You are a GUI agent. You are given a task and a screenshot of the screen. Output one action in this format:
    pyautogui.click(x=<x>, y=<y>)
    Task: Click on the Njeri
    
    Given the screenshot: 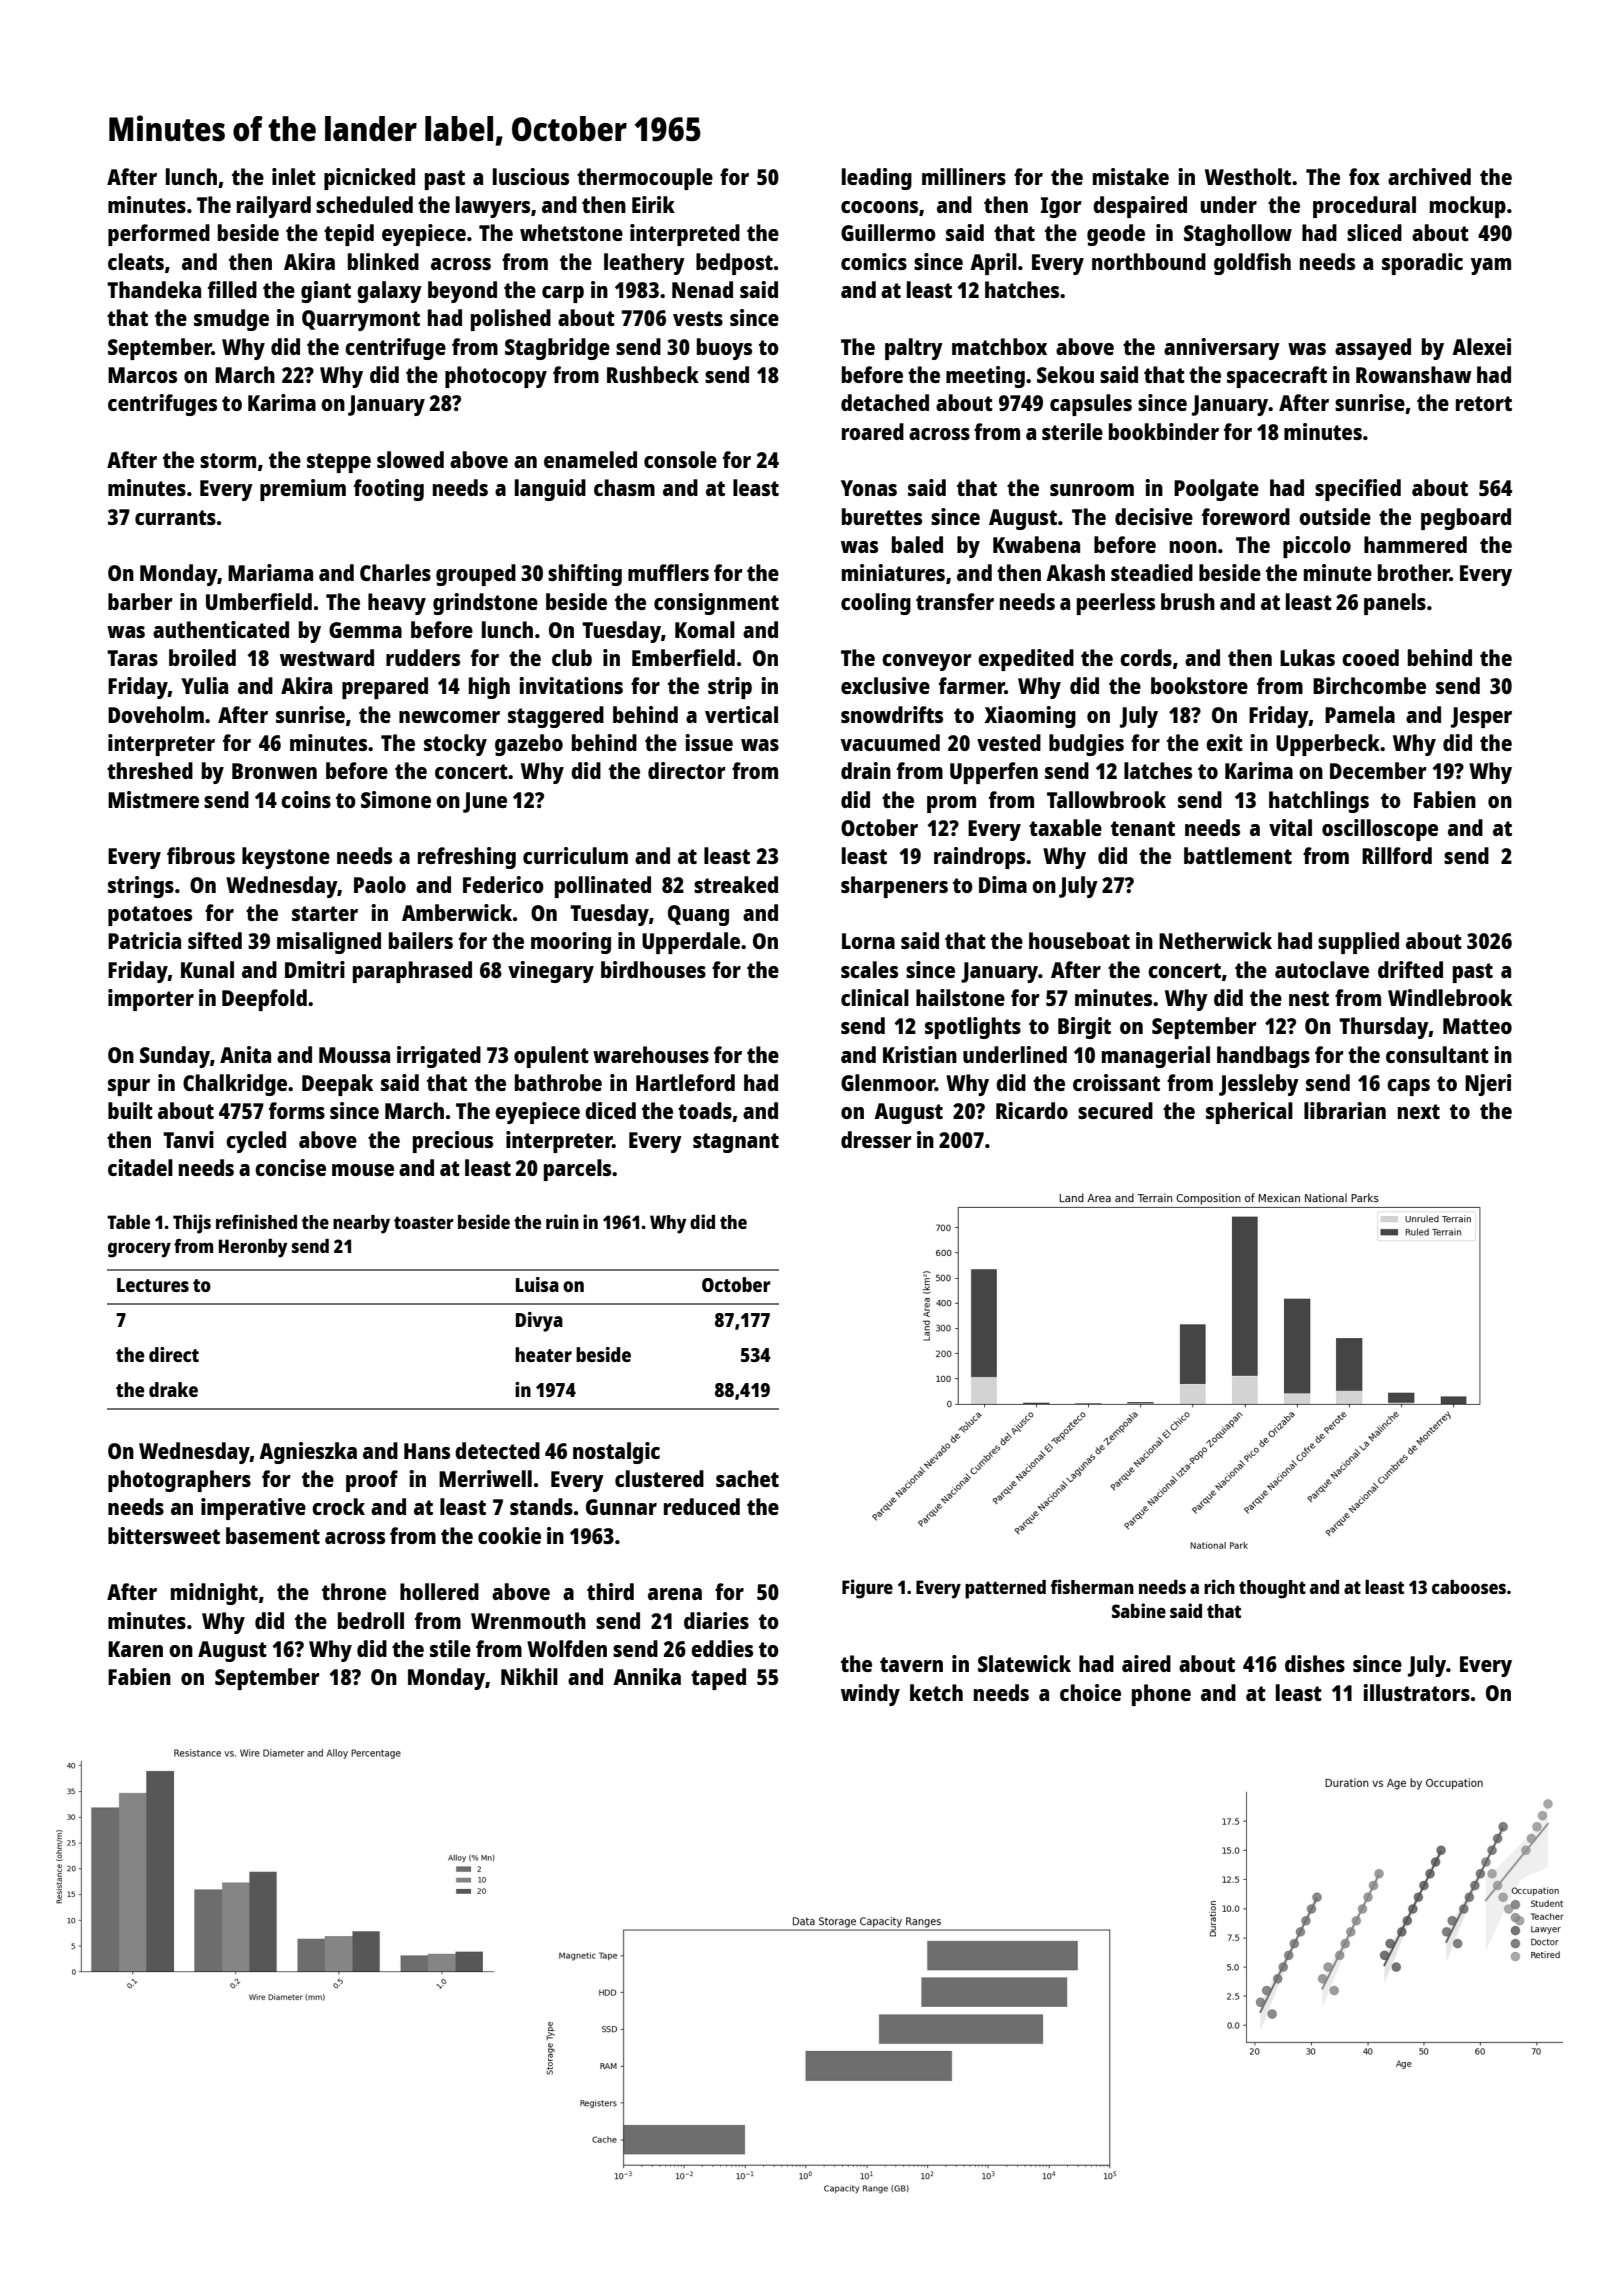 What is the action you would take?
    pyautogui.click(x=1488, y=1085)
